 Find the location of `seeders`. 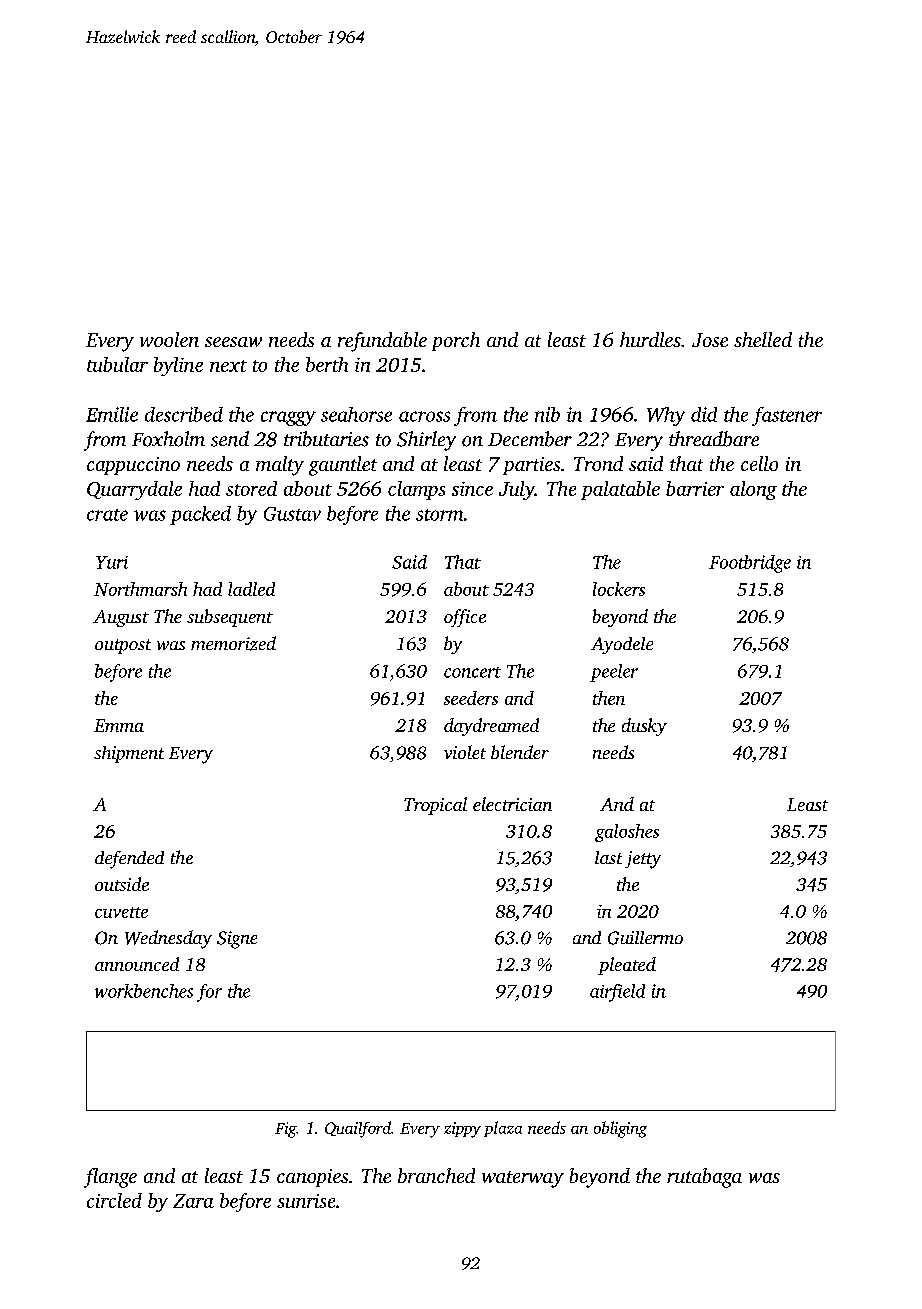

seeders is located at coordinates (471, 698).
